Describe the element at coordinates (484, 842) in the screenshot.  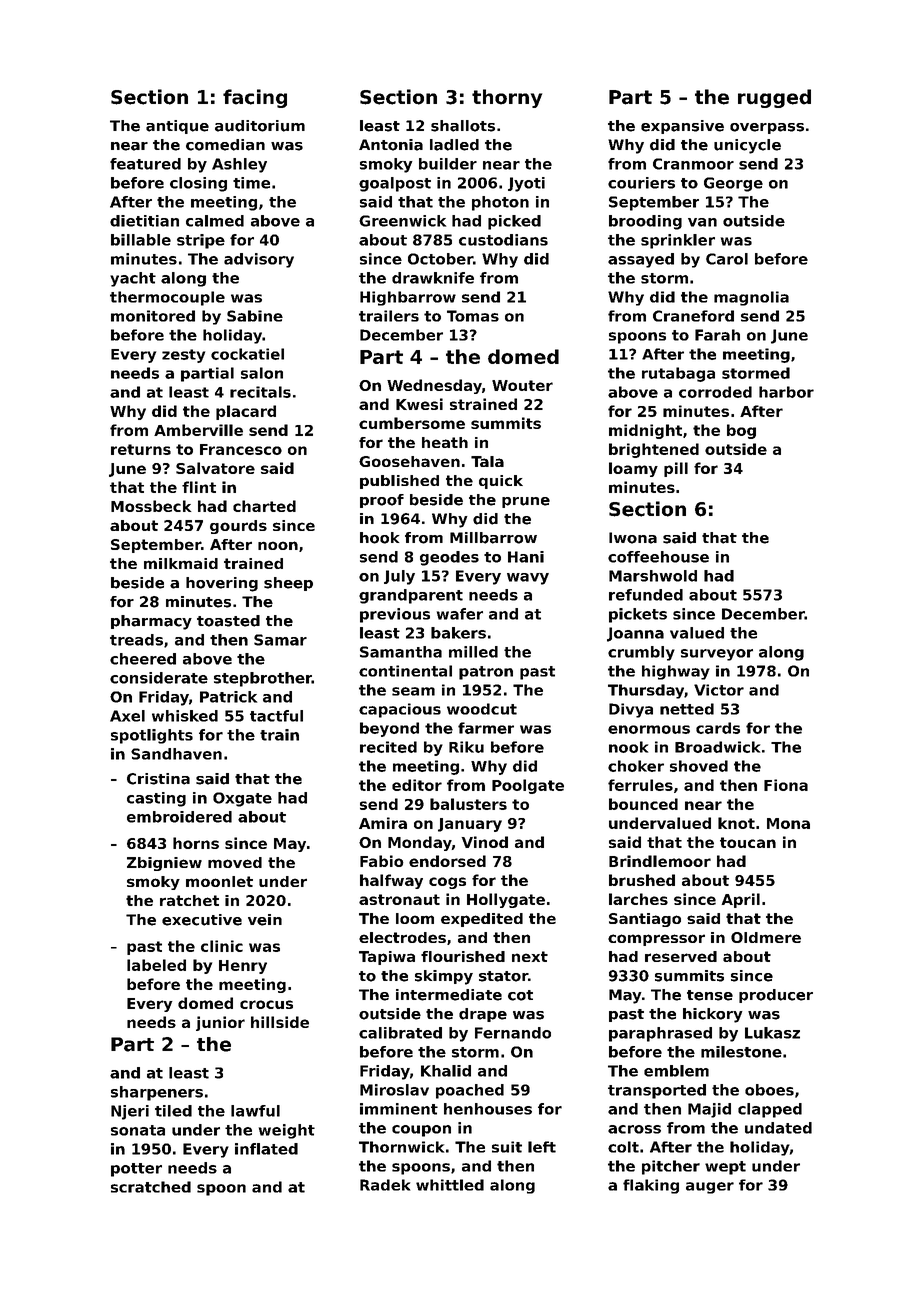
I see `Vinod` at that location.
